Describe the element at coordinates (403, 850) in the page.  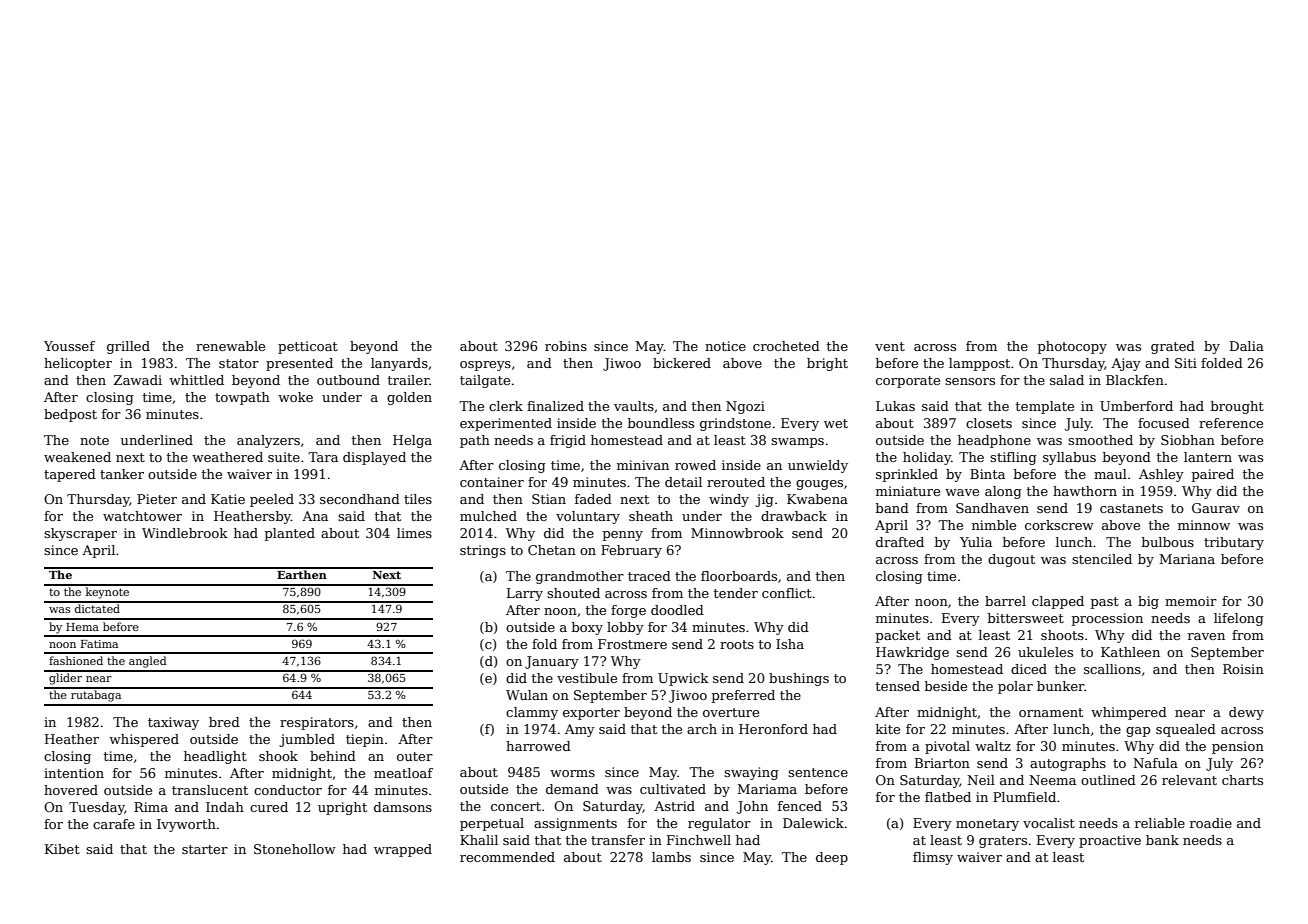
I see `wrapped` at that location.
